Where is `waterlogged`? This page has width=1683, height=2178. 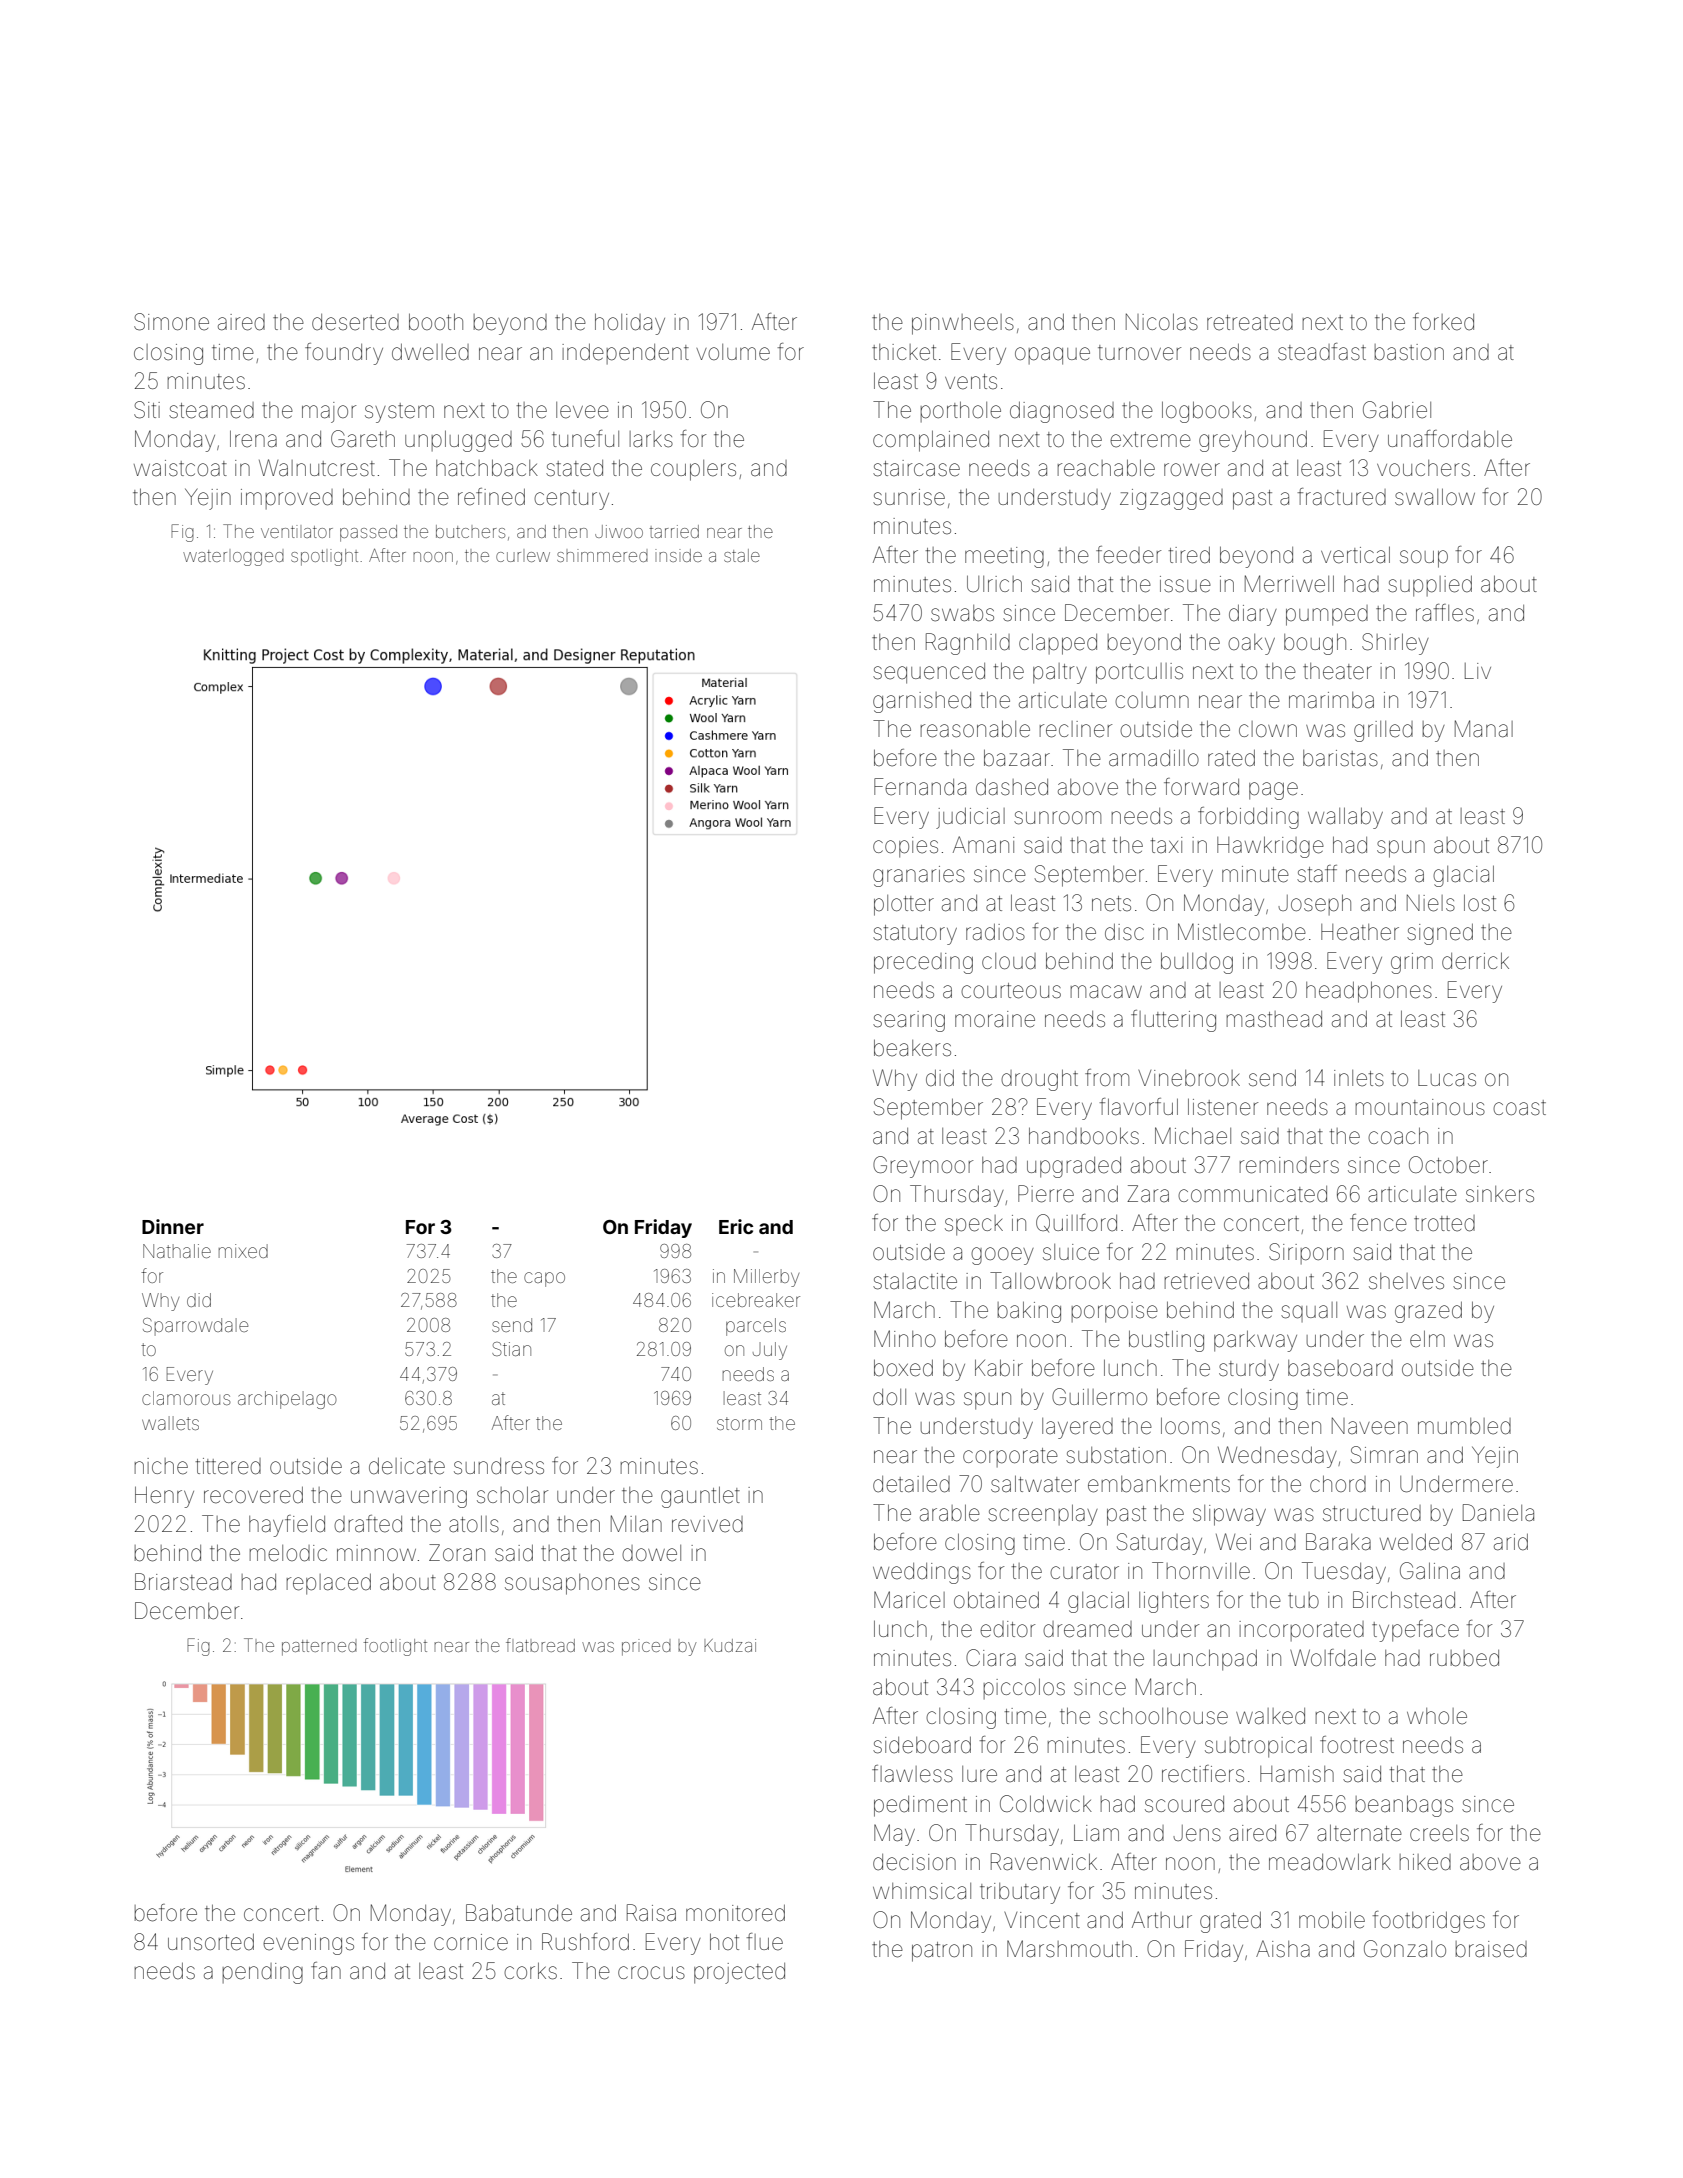 waterlogged is located at coordinates (233, 558).
